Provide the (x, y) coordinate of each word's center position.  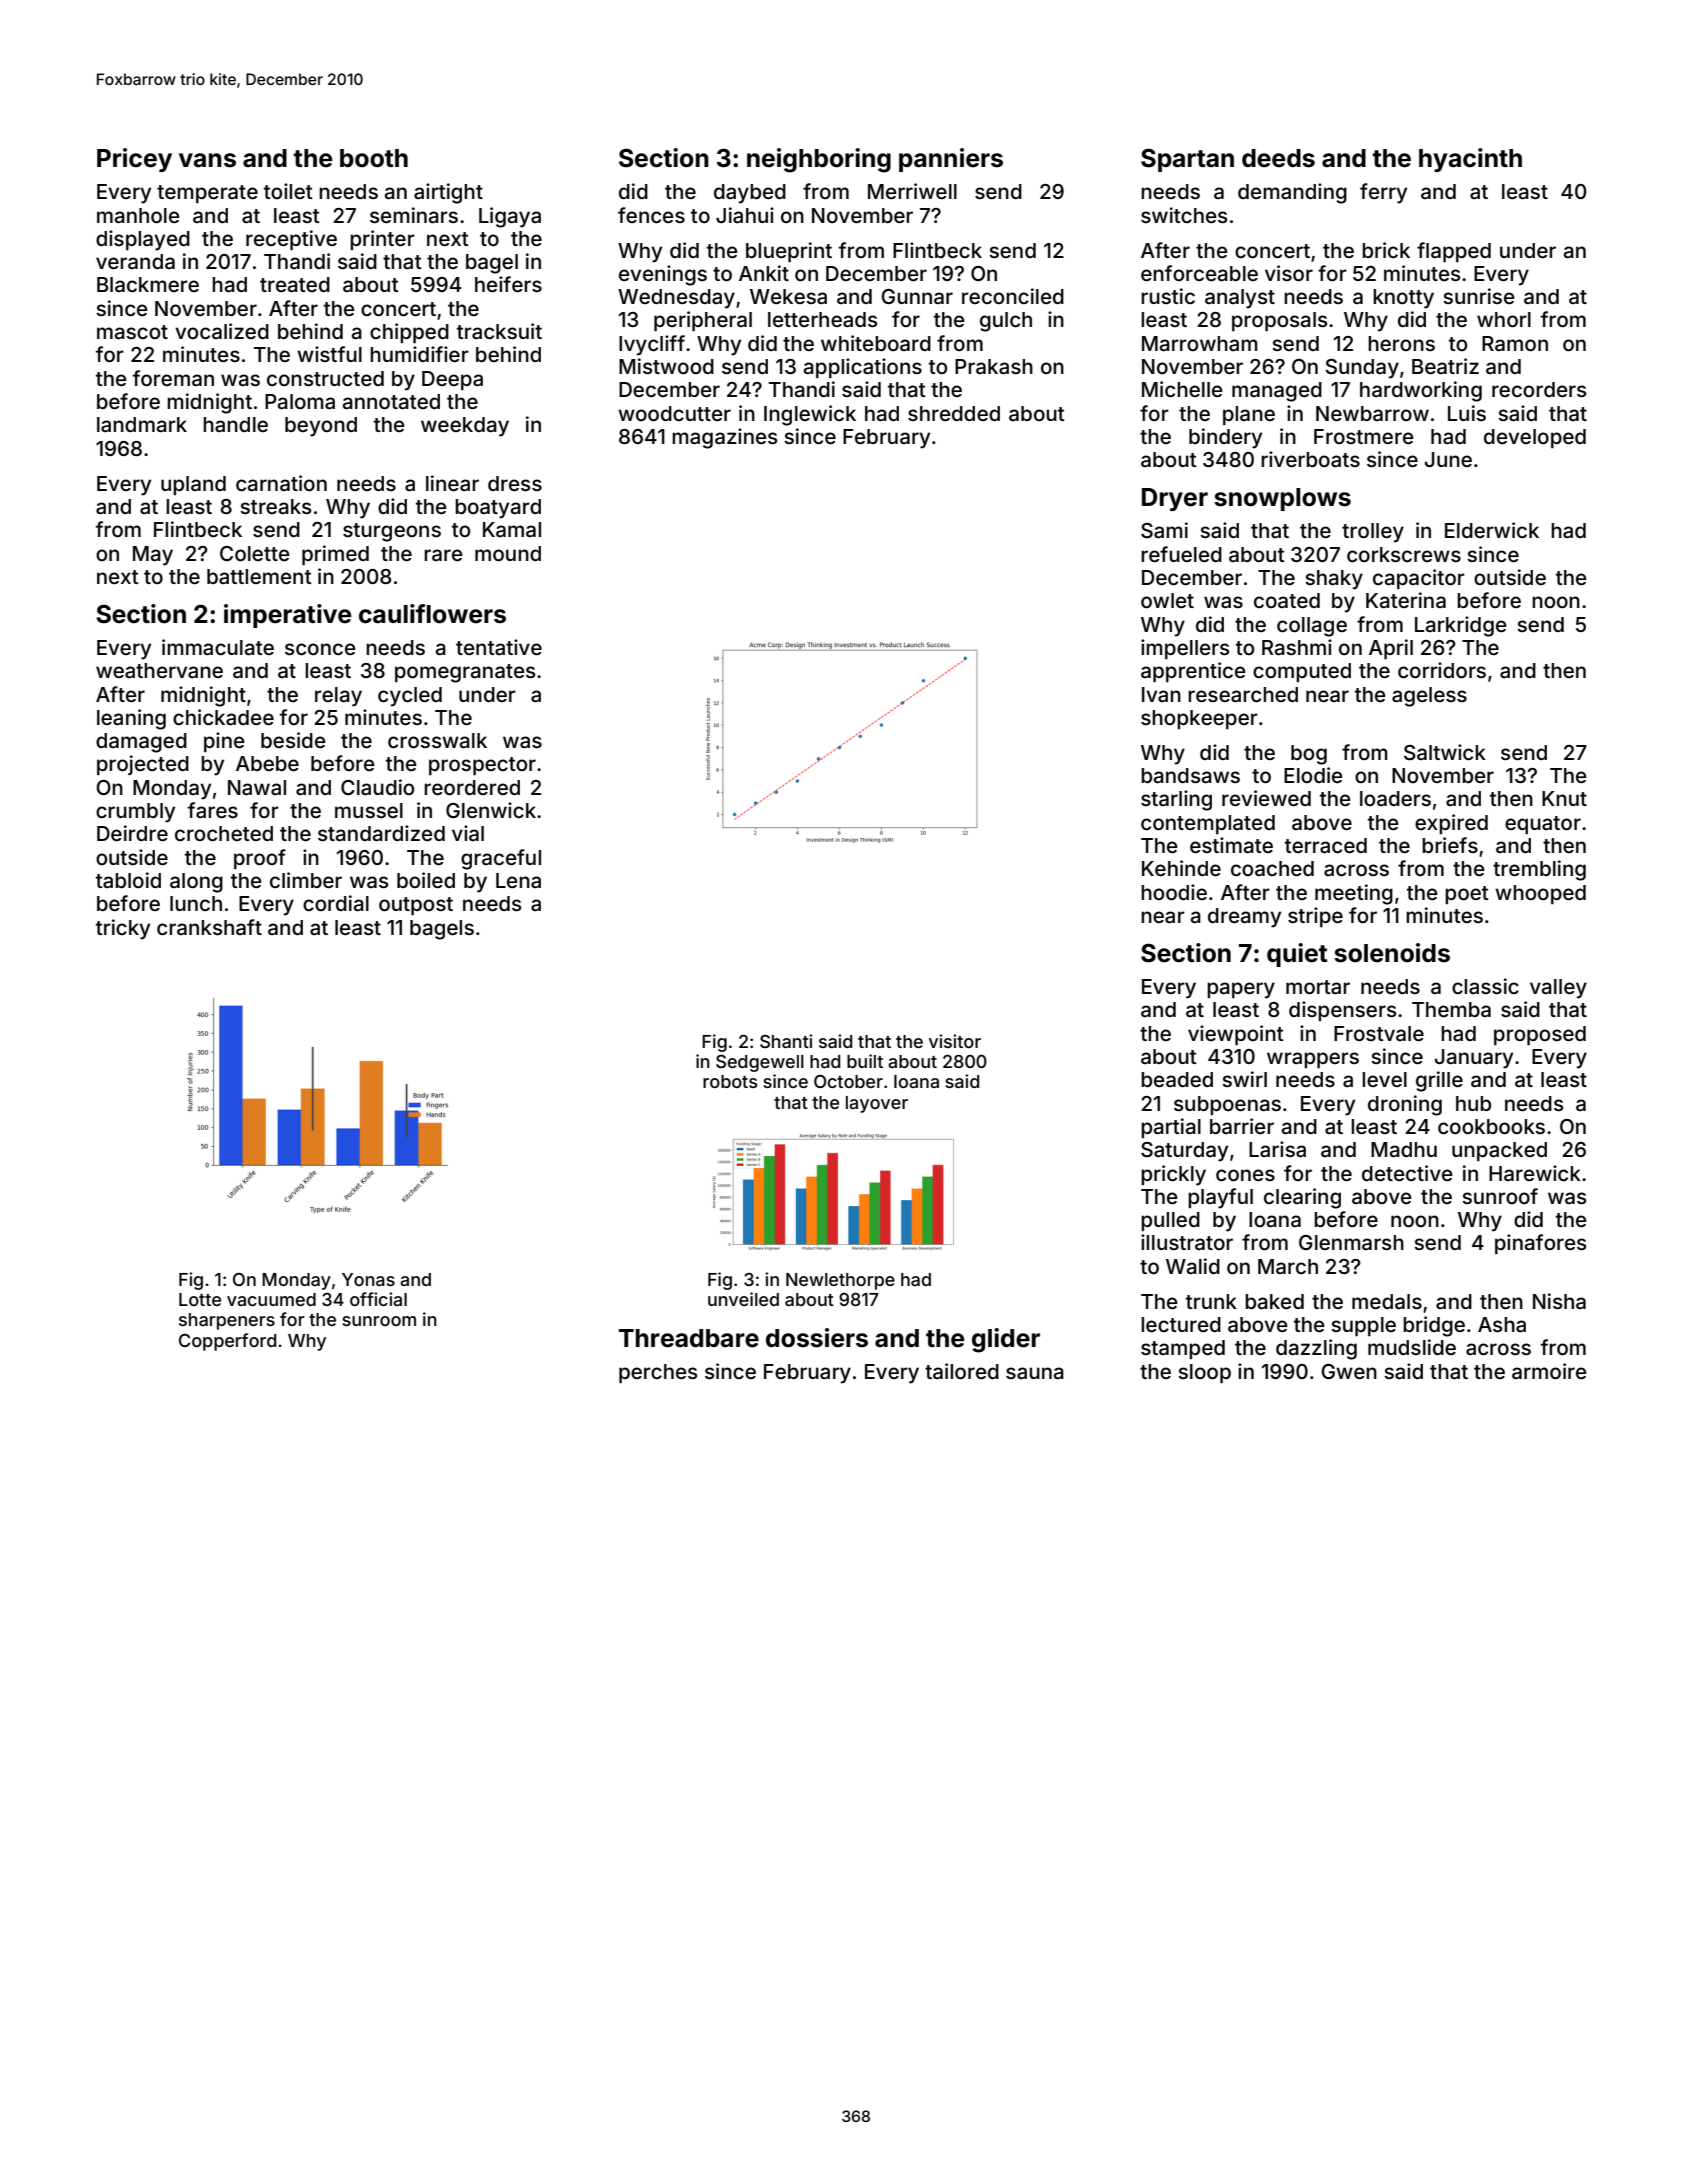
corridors (1442, 670)
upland (193, 485)
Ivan (1161, 694)
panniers (951, 160)
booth (374, 158)
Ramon (1515, 343)
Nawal (257, 787)
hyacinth (1470, 160)
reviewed (1266, 798)
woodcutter (674, 413)
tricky (123, 929)
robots (730, 1081)
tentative (499, 647)
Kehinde (1181, 868)
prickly (1173, 1175)
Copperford (227, 1342)
